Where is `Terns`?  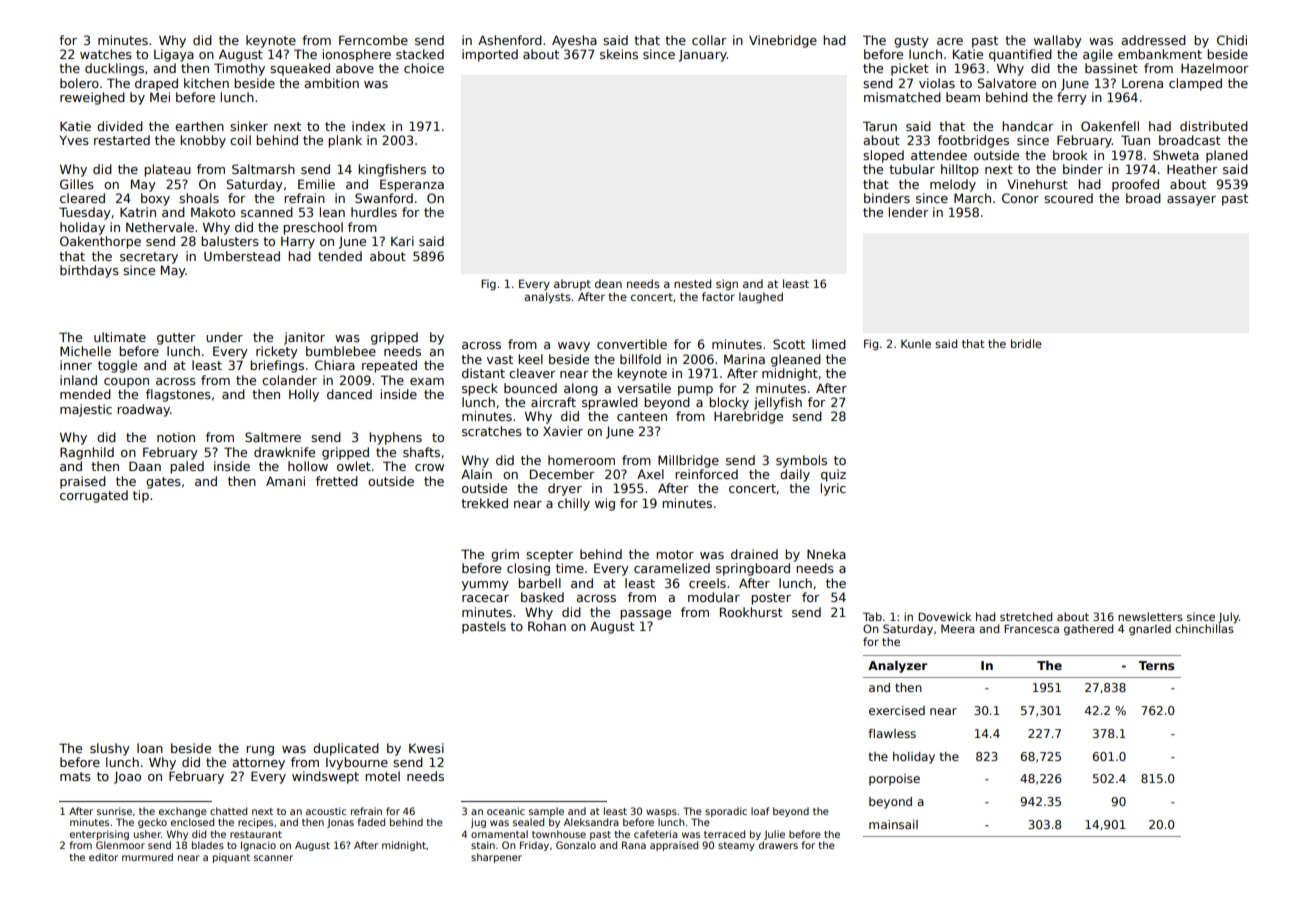
Terns is located at coordinates (1156, 665).
